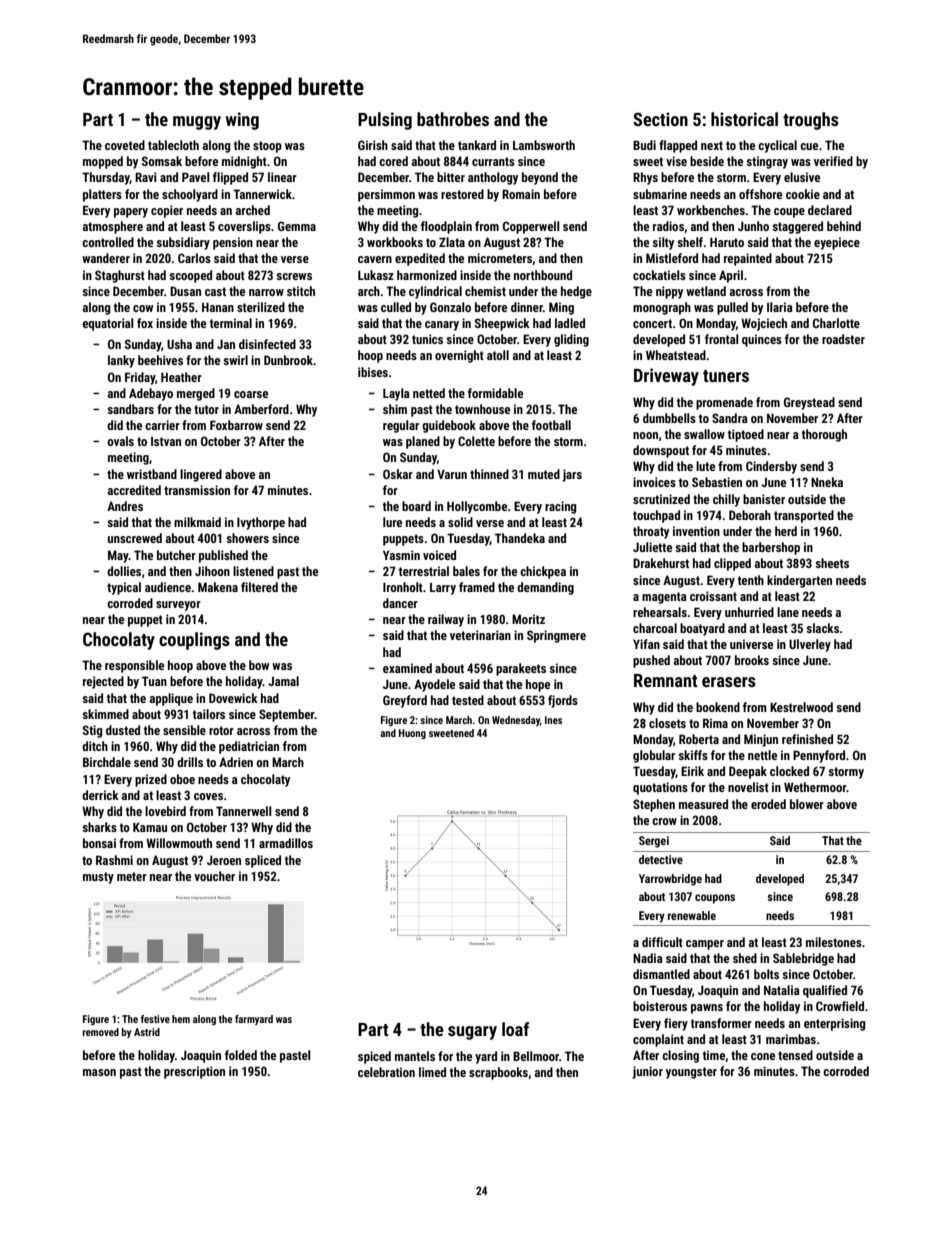  Describe the element at coordinates (648, 958) in the screenshot. I see `Nadia` at that location.
